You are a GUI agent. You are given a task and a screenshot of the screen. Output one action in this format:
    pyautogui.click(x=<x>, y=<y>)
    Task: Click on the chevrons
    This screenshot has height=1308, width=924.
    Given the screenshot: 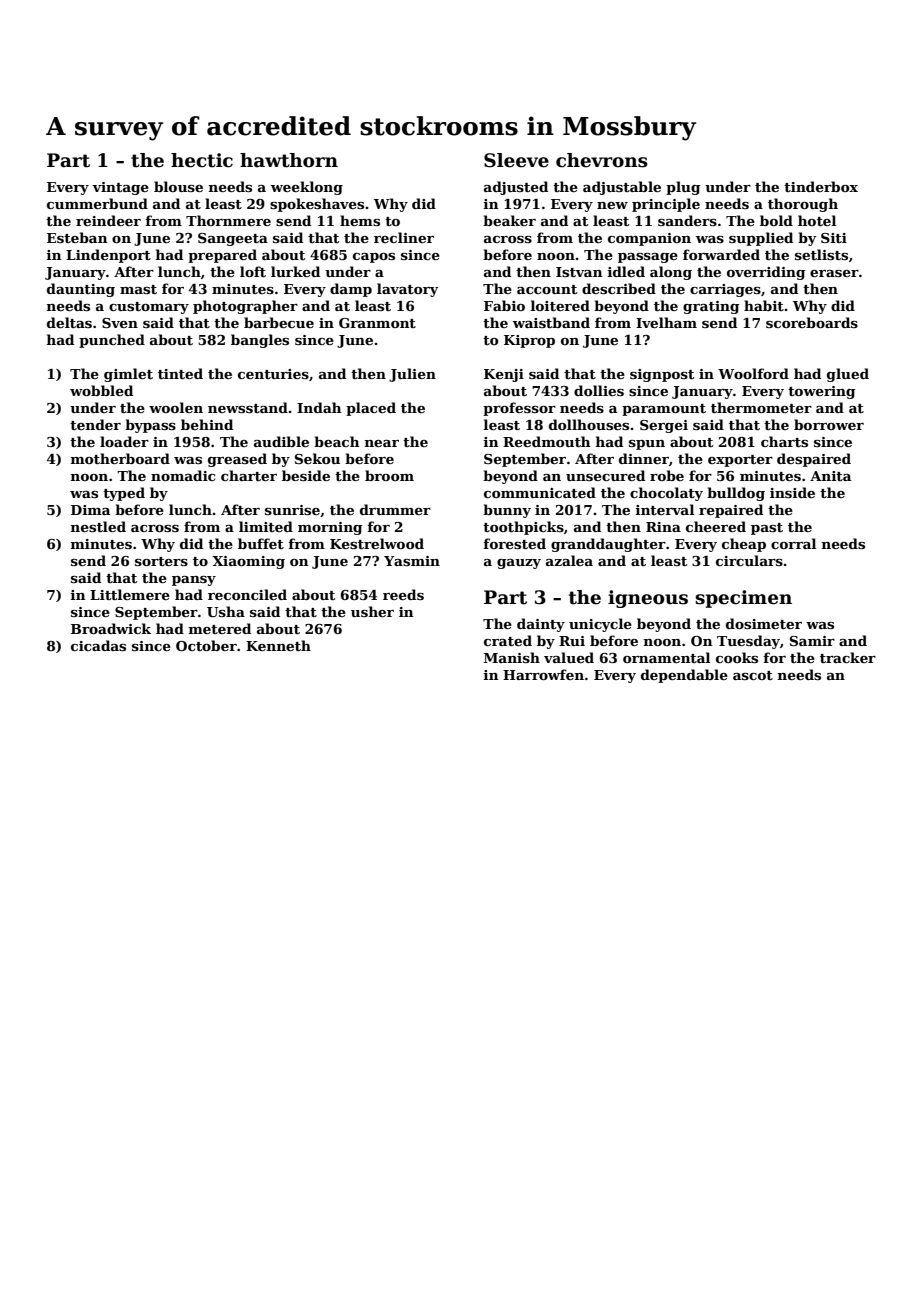 What is the action you would take?
    pyautogui.click(x=602, y=160)
